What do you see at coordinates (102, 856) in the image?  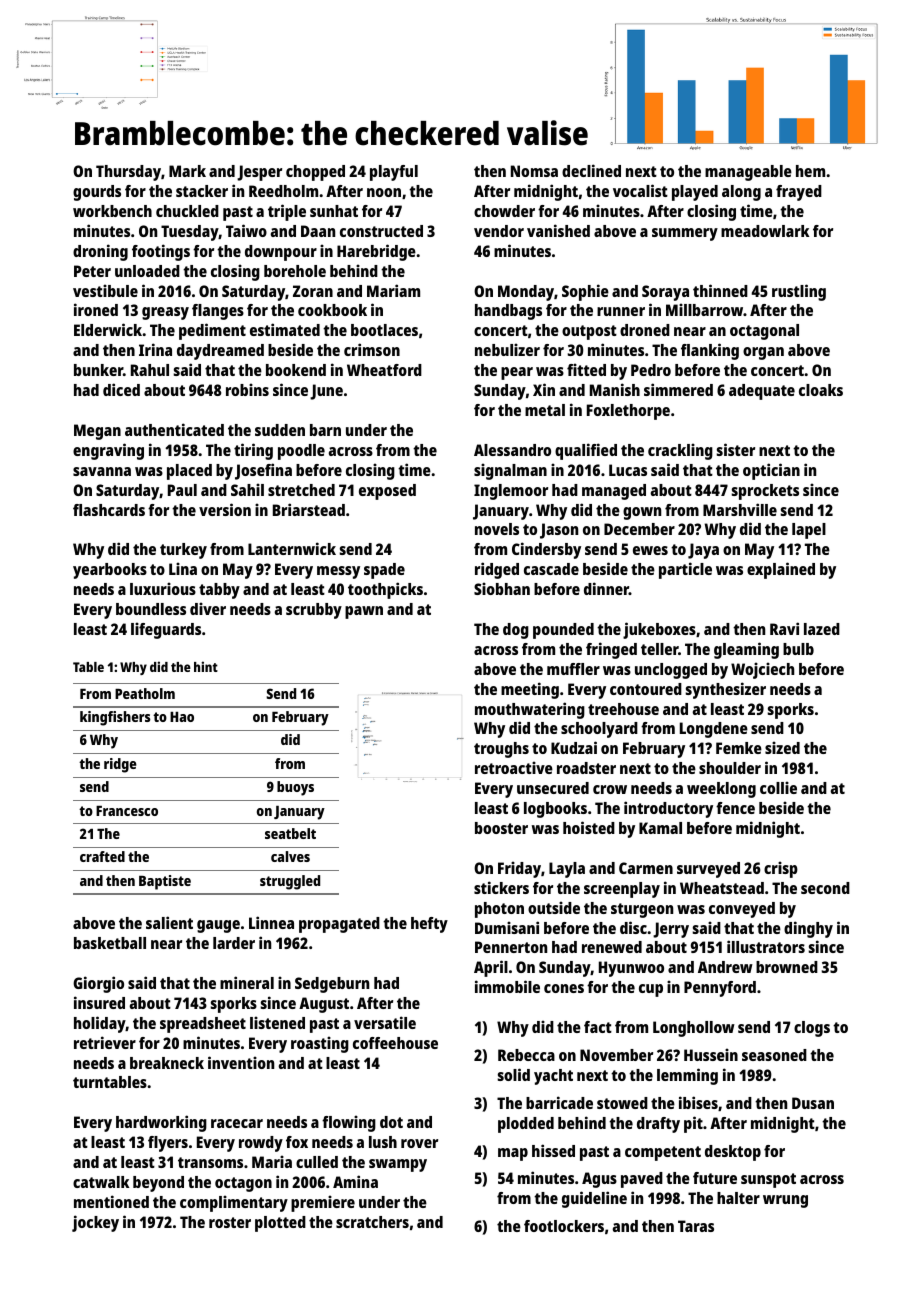 I see `crafted` at bounding box center [102, 856].
